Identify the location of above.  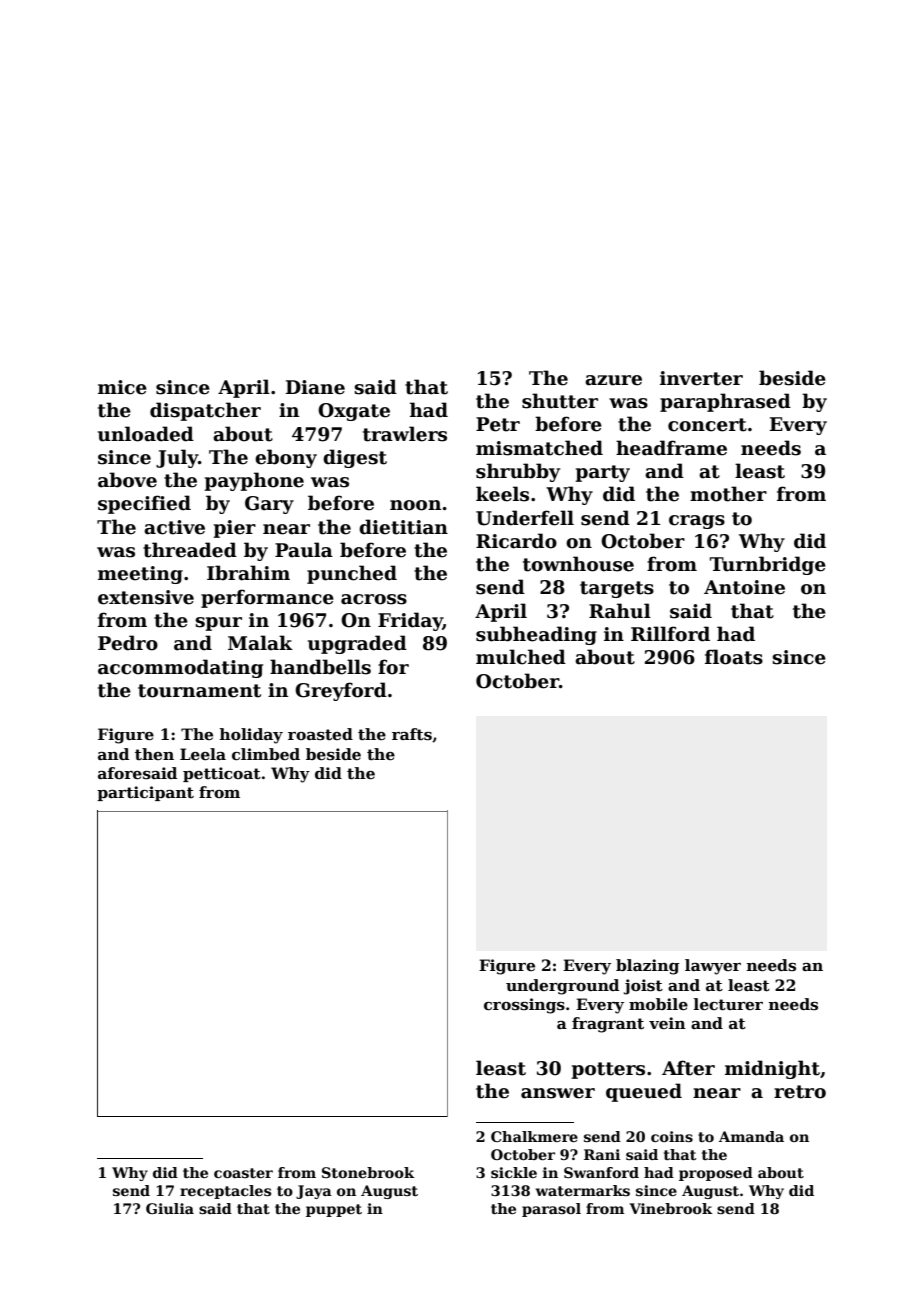
(127, 480).
